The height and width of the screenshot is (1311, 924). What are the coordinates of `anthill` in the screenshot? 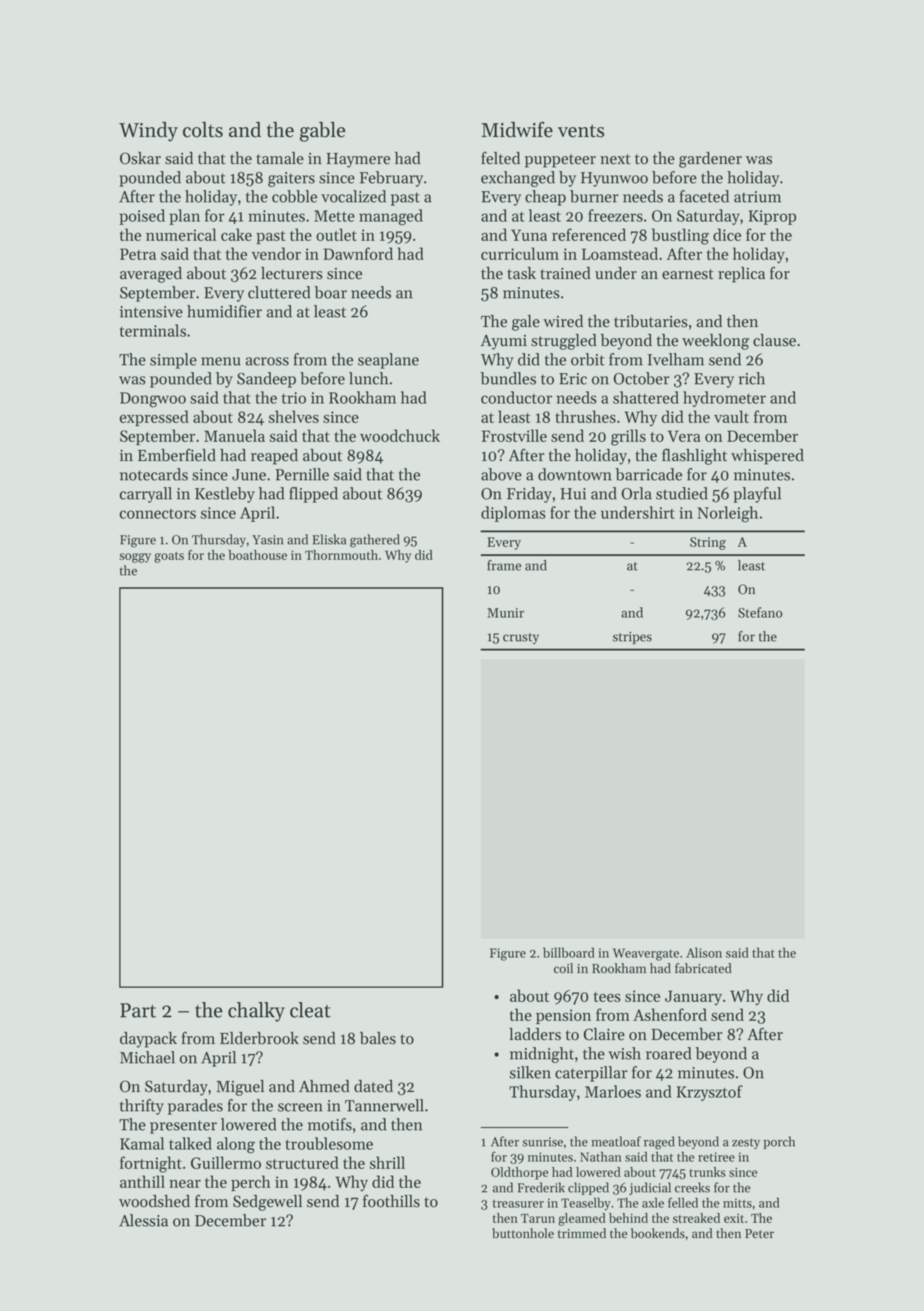 It's located at (142, 1181).
